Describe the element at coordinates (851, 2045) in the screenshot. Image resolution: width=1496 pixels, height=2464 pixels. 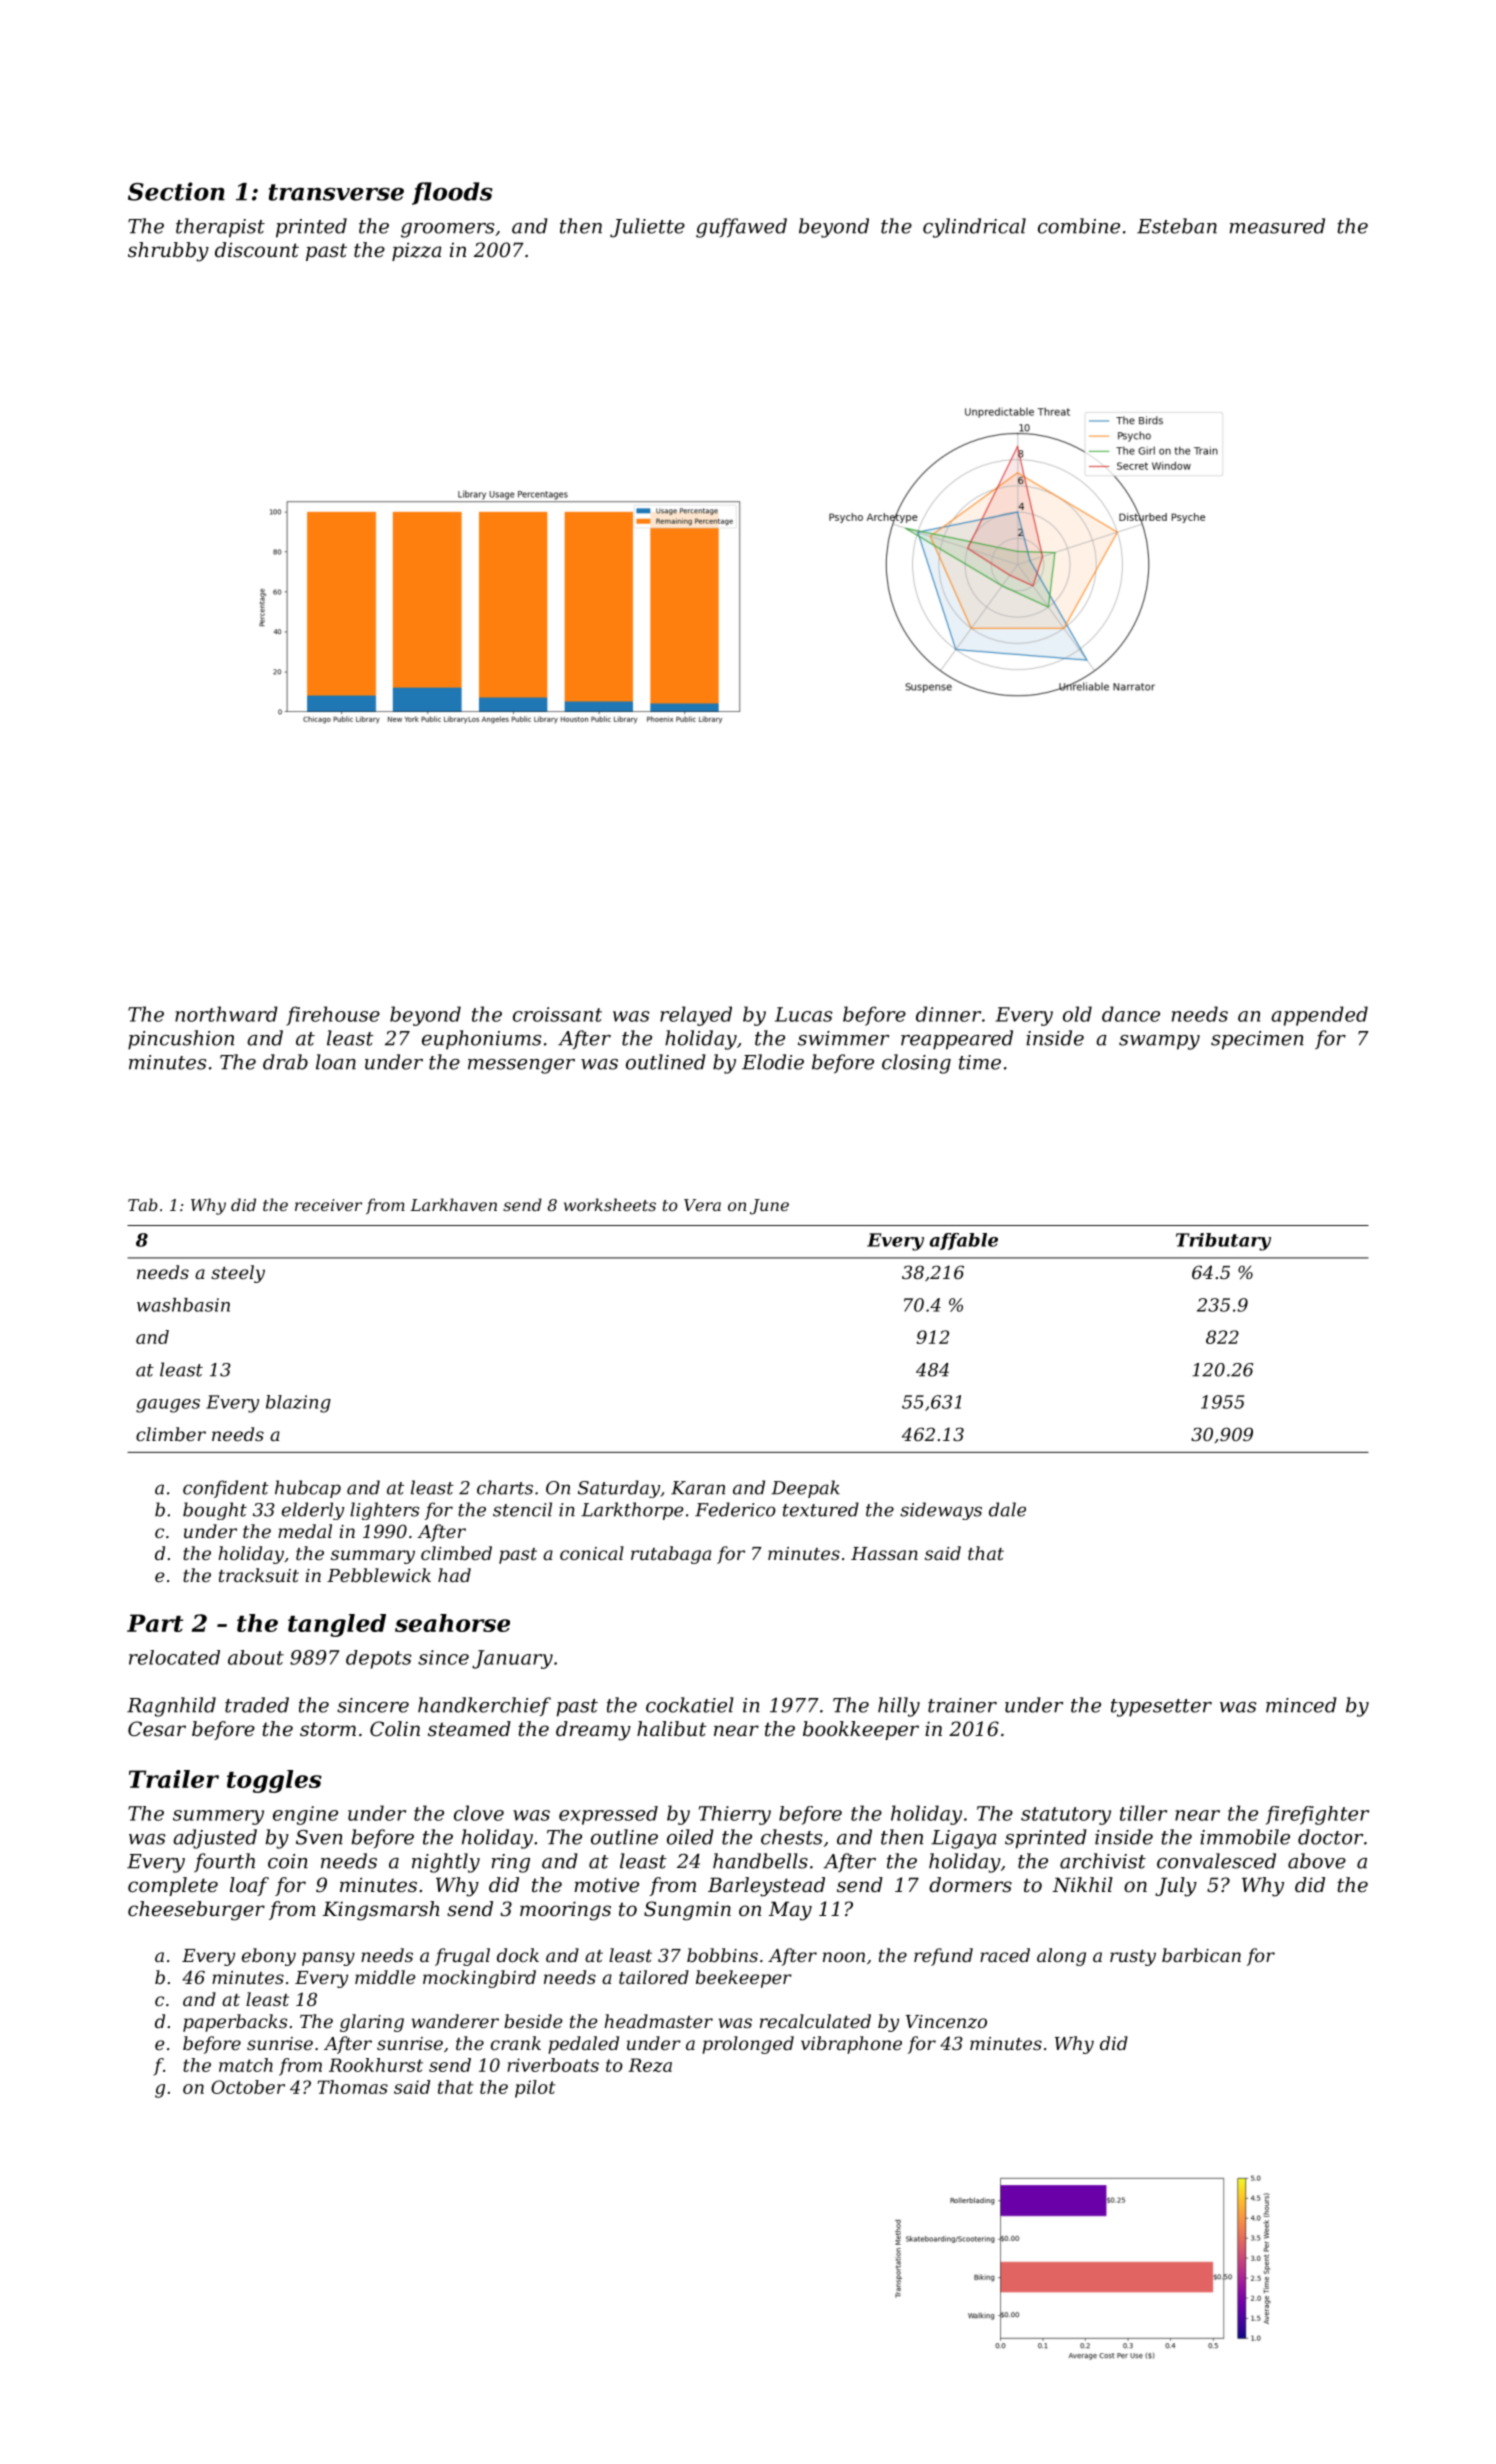
I see `vibraphone` at that location.
